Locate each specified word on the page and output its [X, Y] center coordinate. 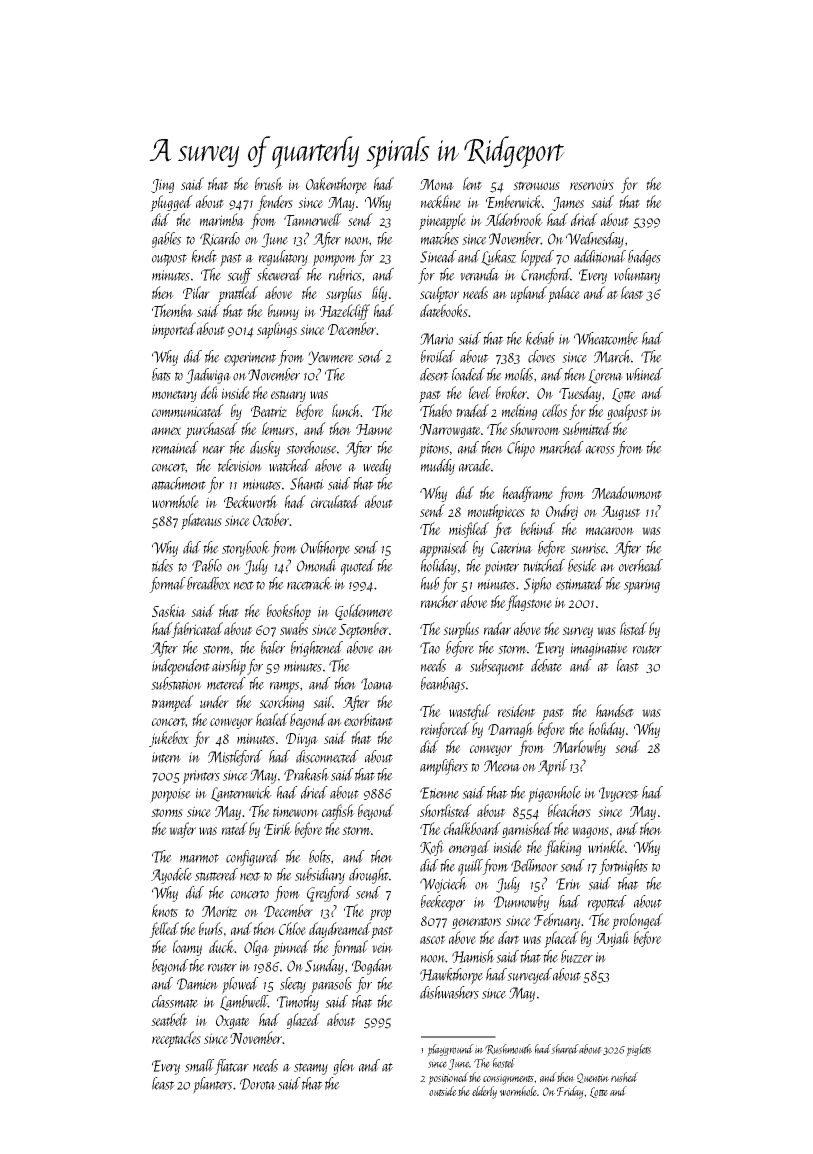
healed [272, 719]
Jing [162, 186]
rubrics [345, 274]
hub [430, 583]
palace [564, 294]
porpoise [170, 795]
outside [443, 1091]
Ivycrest [619, 794]
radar [497, 628]
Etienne [439, 793]
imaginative [599, 650]
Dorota [258, 1084]
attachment [179, 483]
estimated [580, 583]
